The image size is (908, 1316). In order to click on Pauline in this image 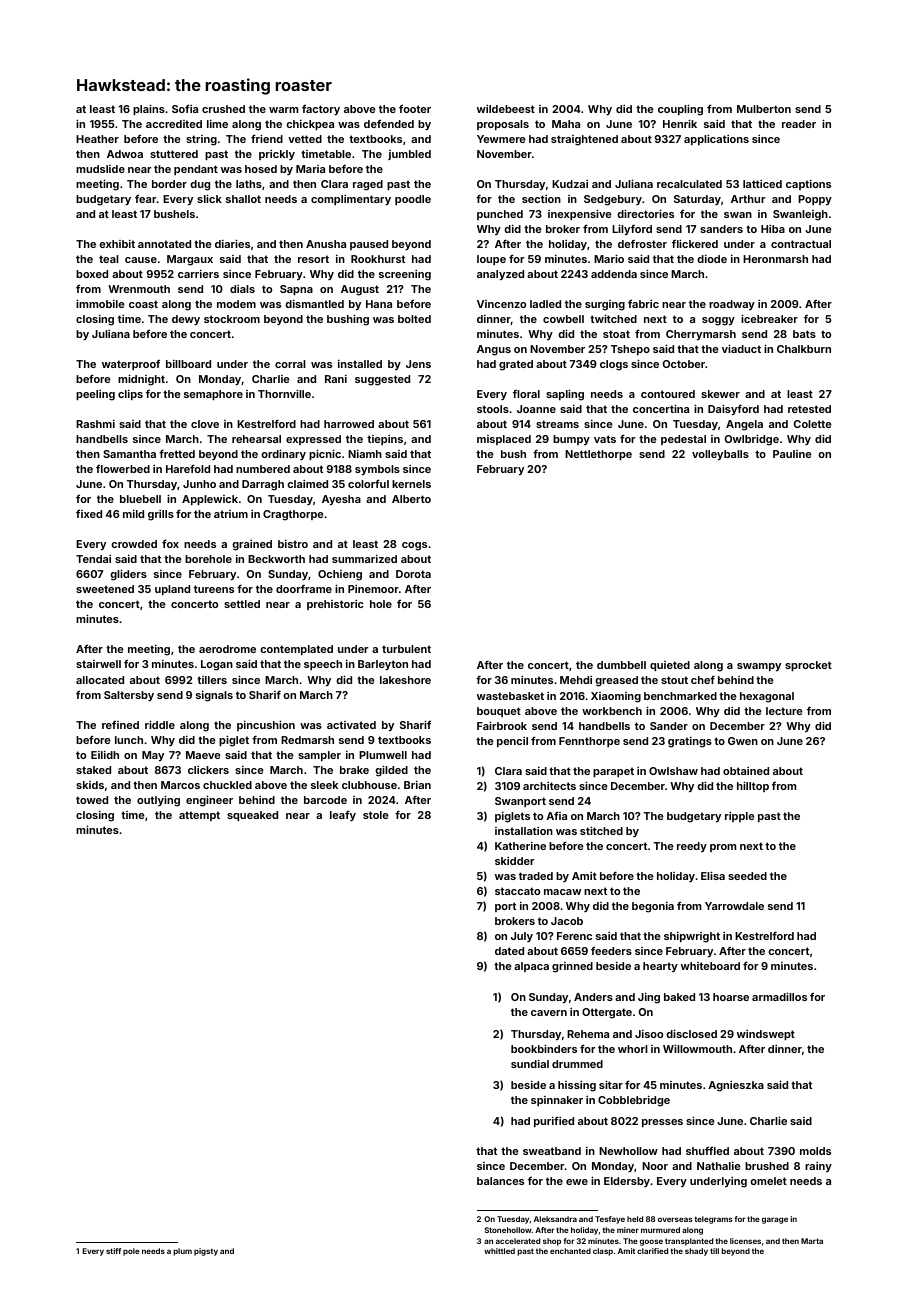, I will do `click(792, 454)`.
